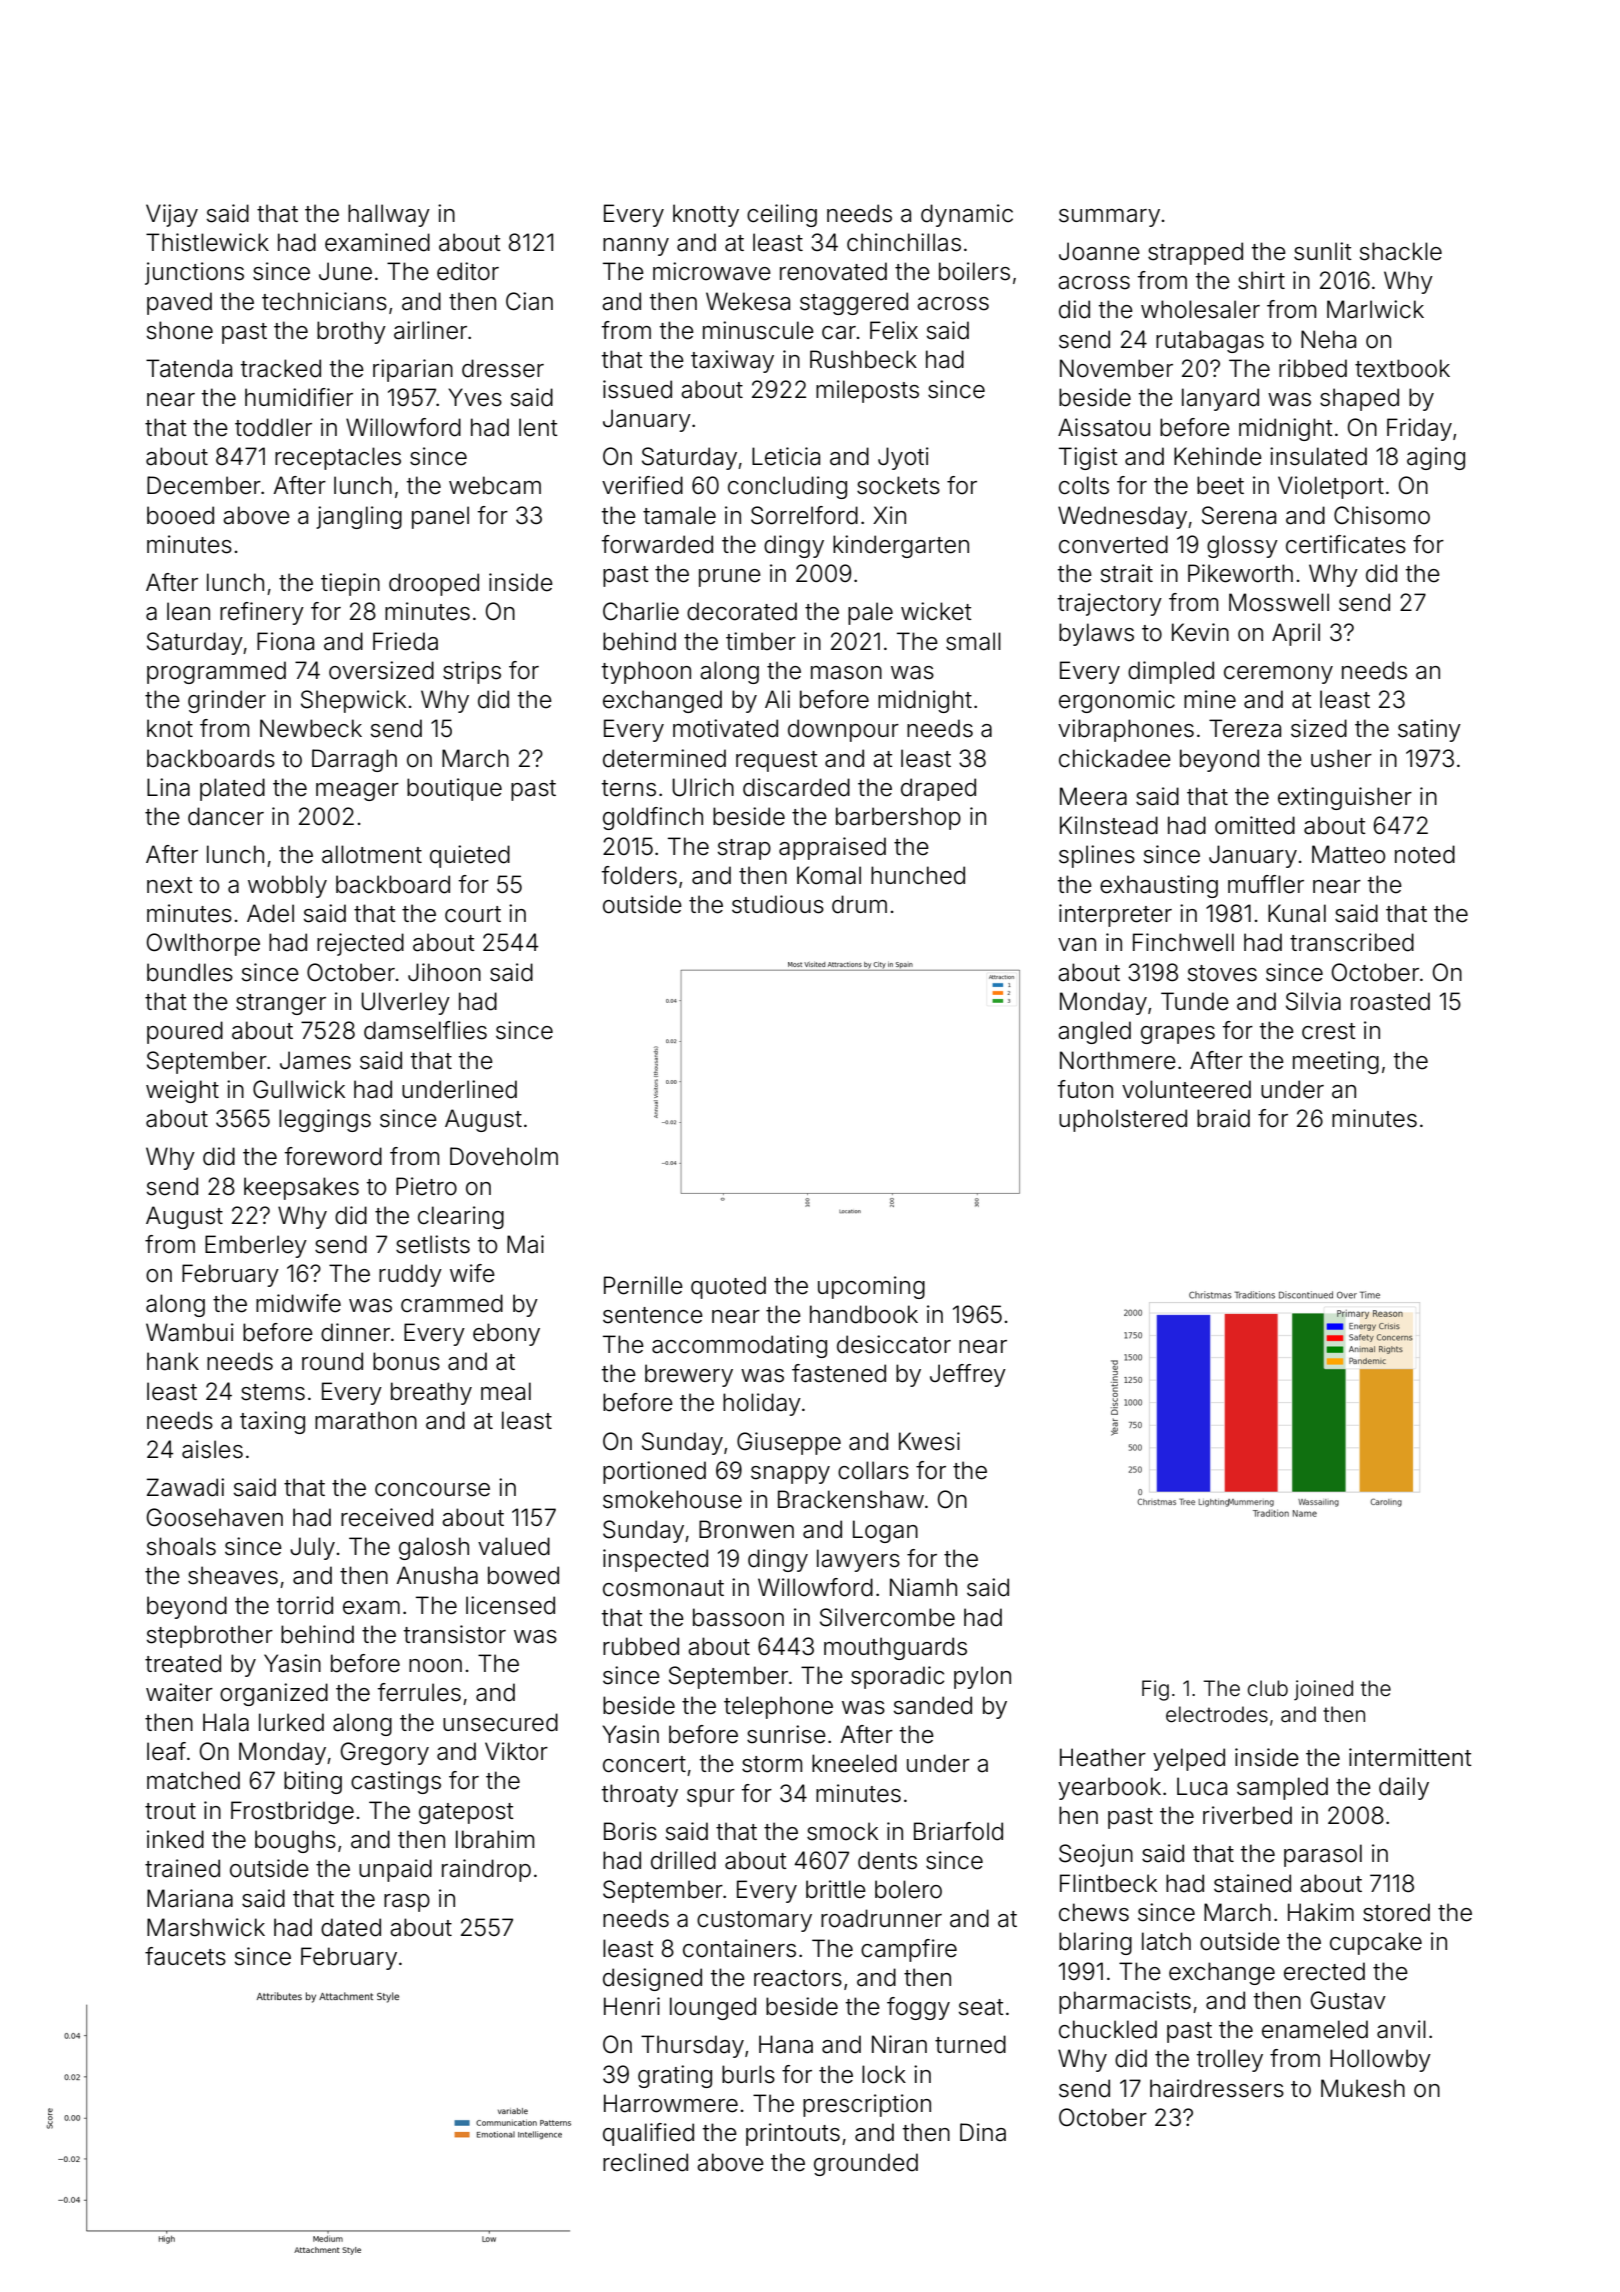 The height and width of the screenshot is (2292, 1620). What do you see at coordinates (180, 330) in the screenshot?
I see `shone` at bounding box center [180, 330].
